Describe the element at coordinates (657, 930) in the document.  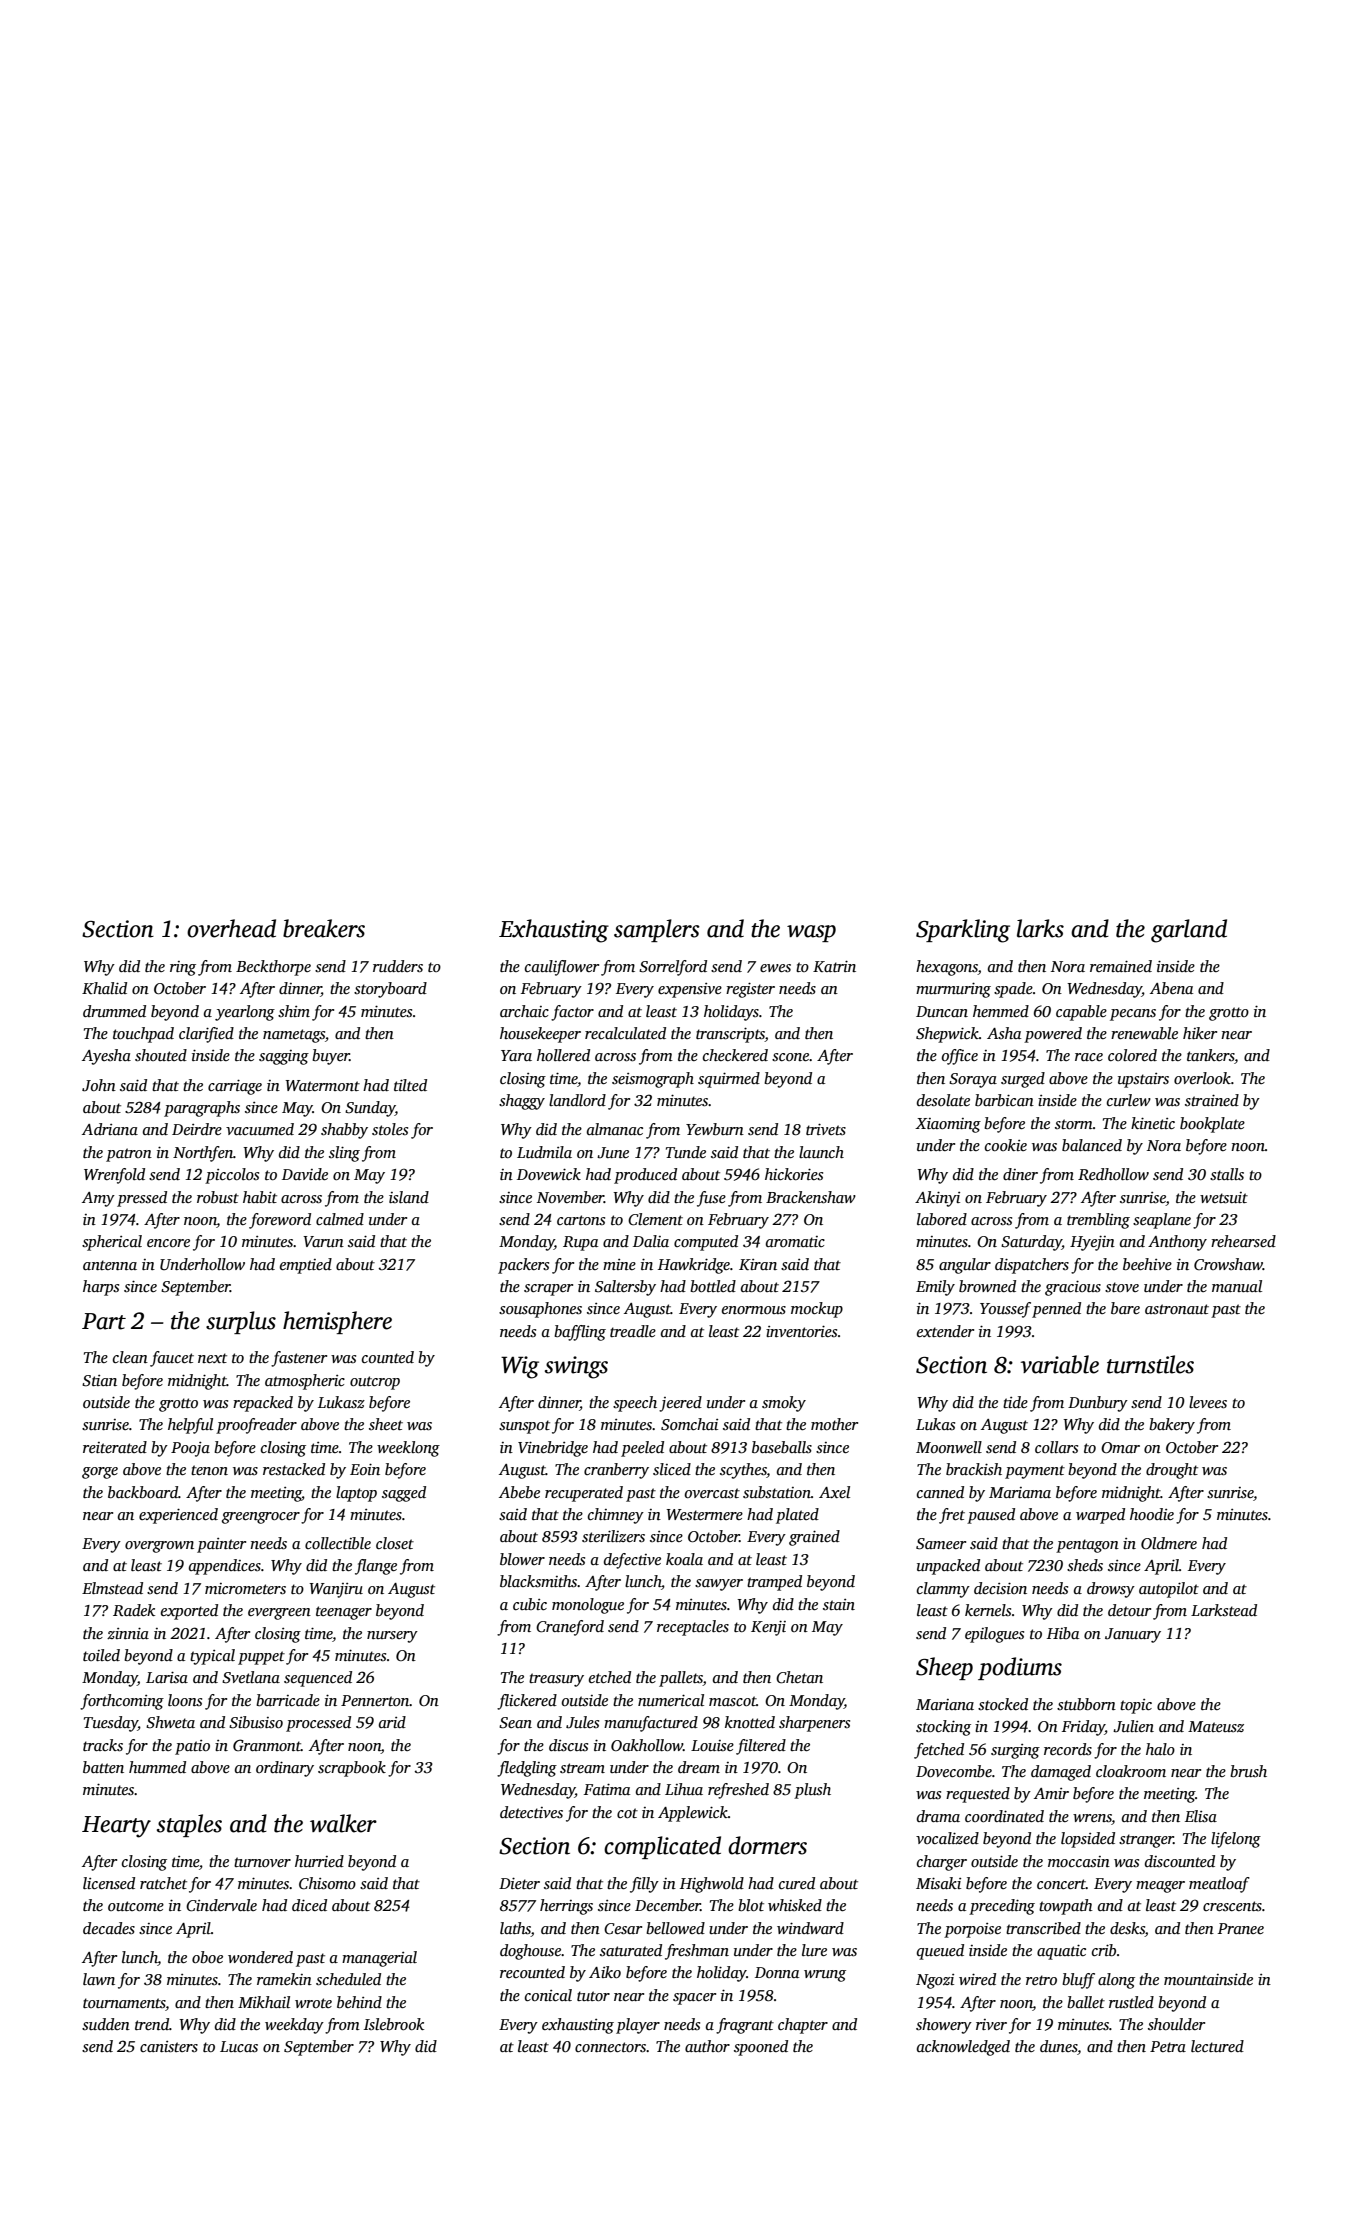
I see `samplers` at that location.
